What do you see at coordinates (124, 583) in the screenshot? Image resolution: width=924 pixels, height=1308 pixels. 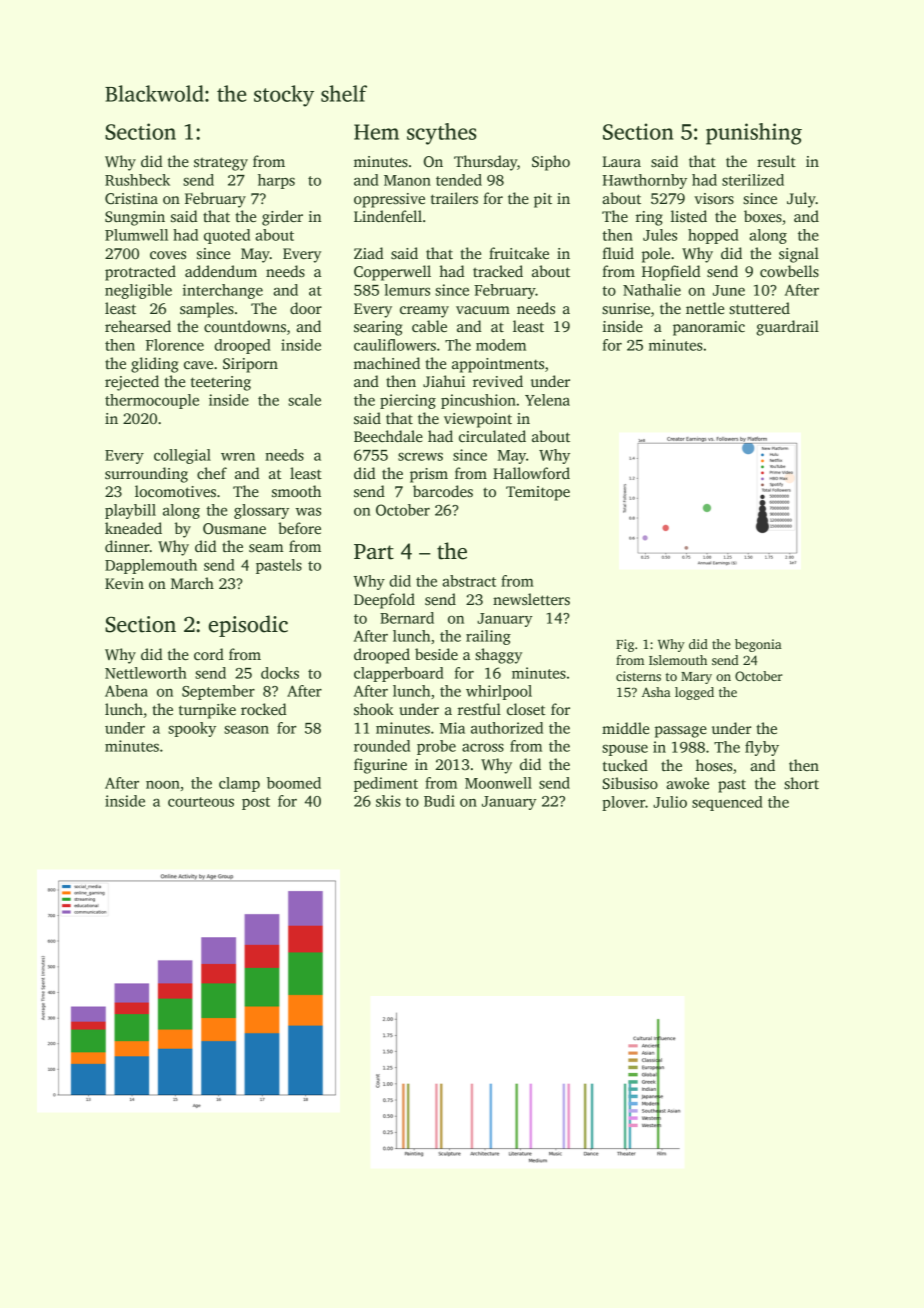 I see `Kevin` at bounding box center [124, 583].
